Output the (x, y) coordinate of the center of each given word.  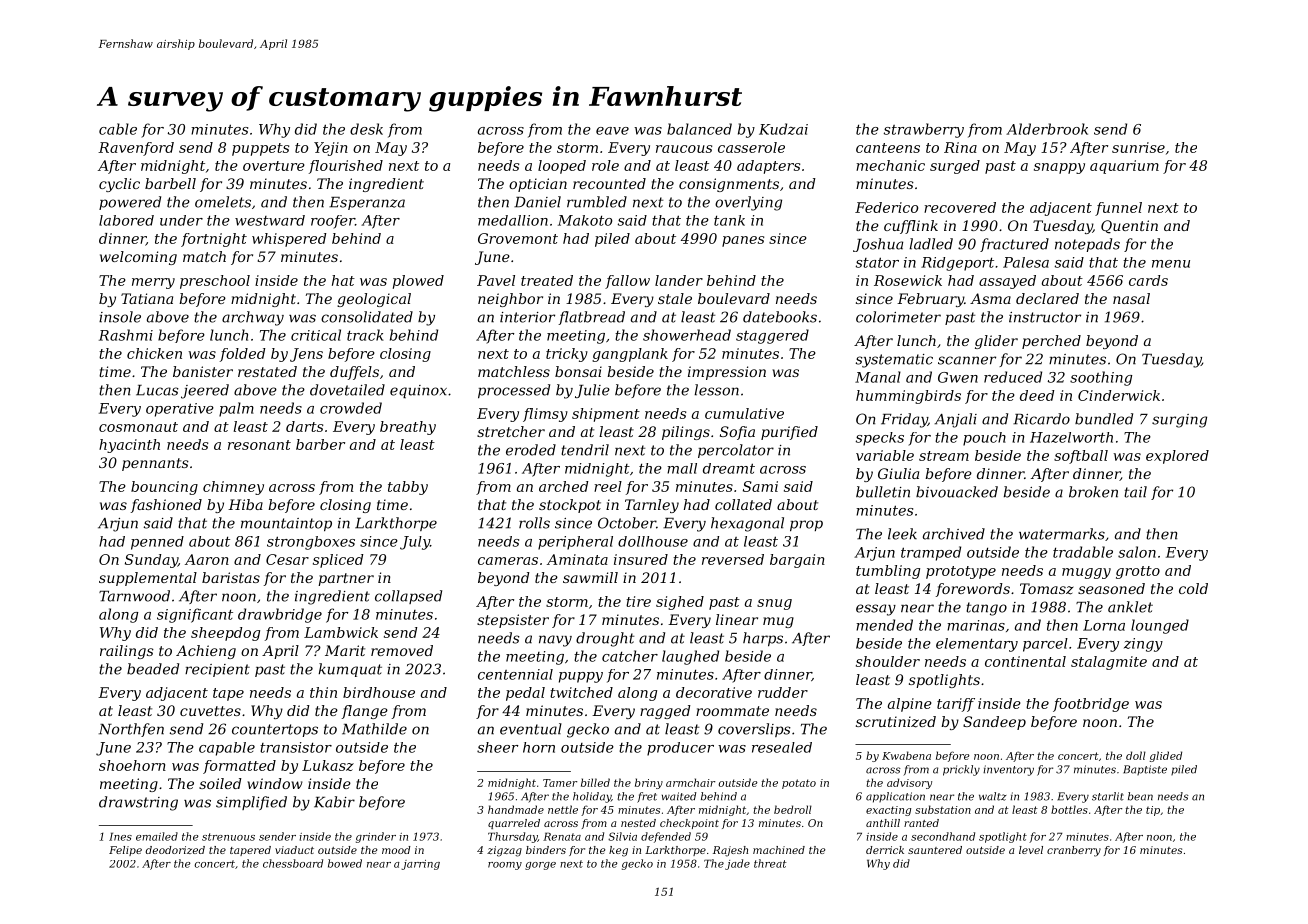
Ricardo (1041, 419)
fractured (1014, 245)
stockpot (570, 506)
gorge (540, 866)
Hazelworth (1071, 437)
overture (274, 166)
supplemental (148, 579)
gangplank (630, 355)
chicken (154, 353)
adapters (768, 167)
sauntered (935, 850)
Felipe (125, 851)
